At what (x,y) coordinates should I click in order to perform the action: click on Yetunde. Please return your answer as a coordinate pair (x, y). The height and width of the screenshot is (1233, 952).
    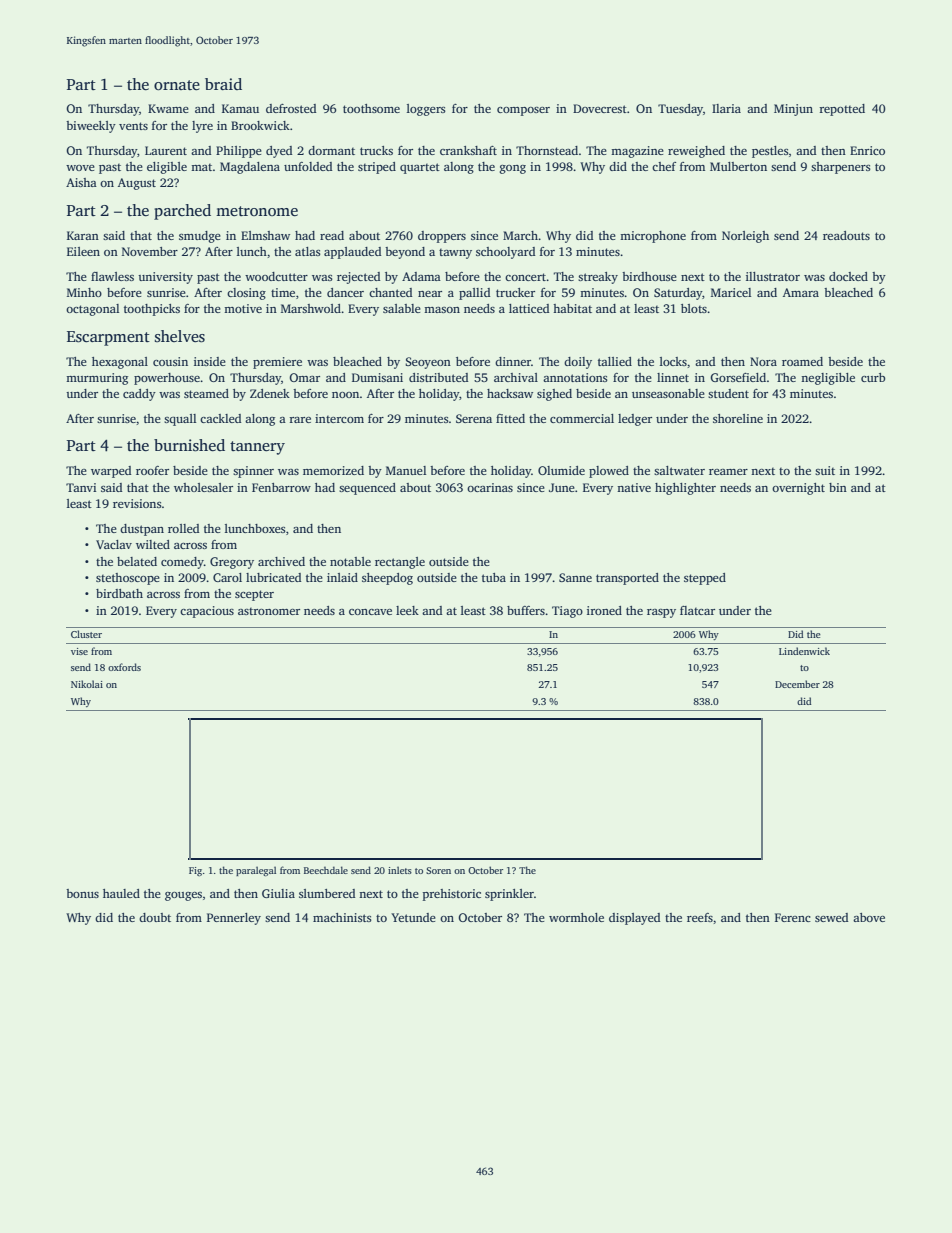
    Looking at the image, I should click on (413, 917).
